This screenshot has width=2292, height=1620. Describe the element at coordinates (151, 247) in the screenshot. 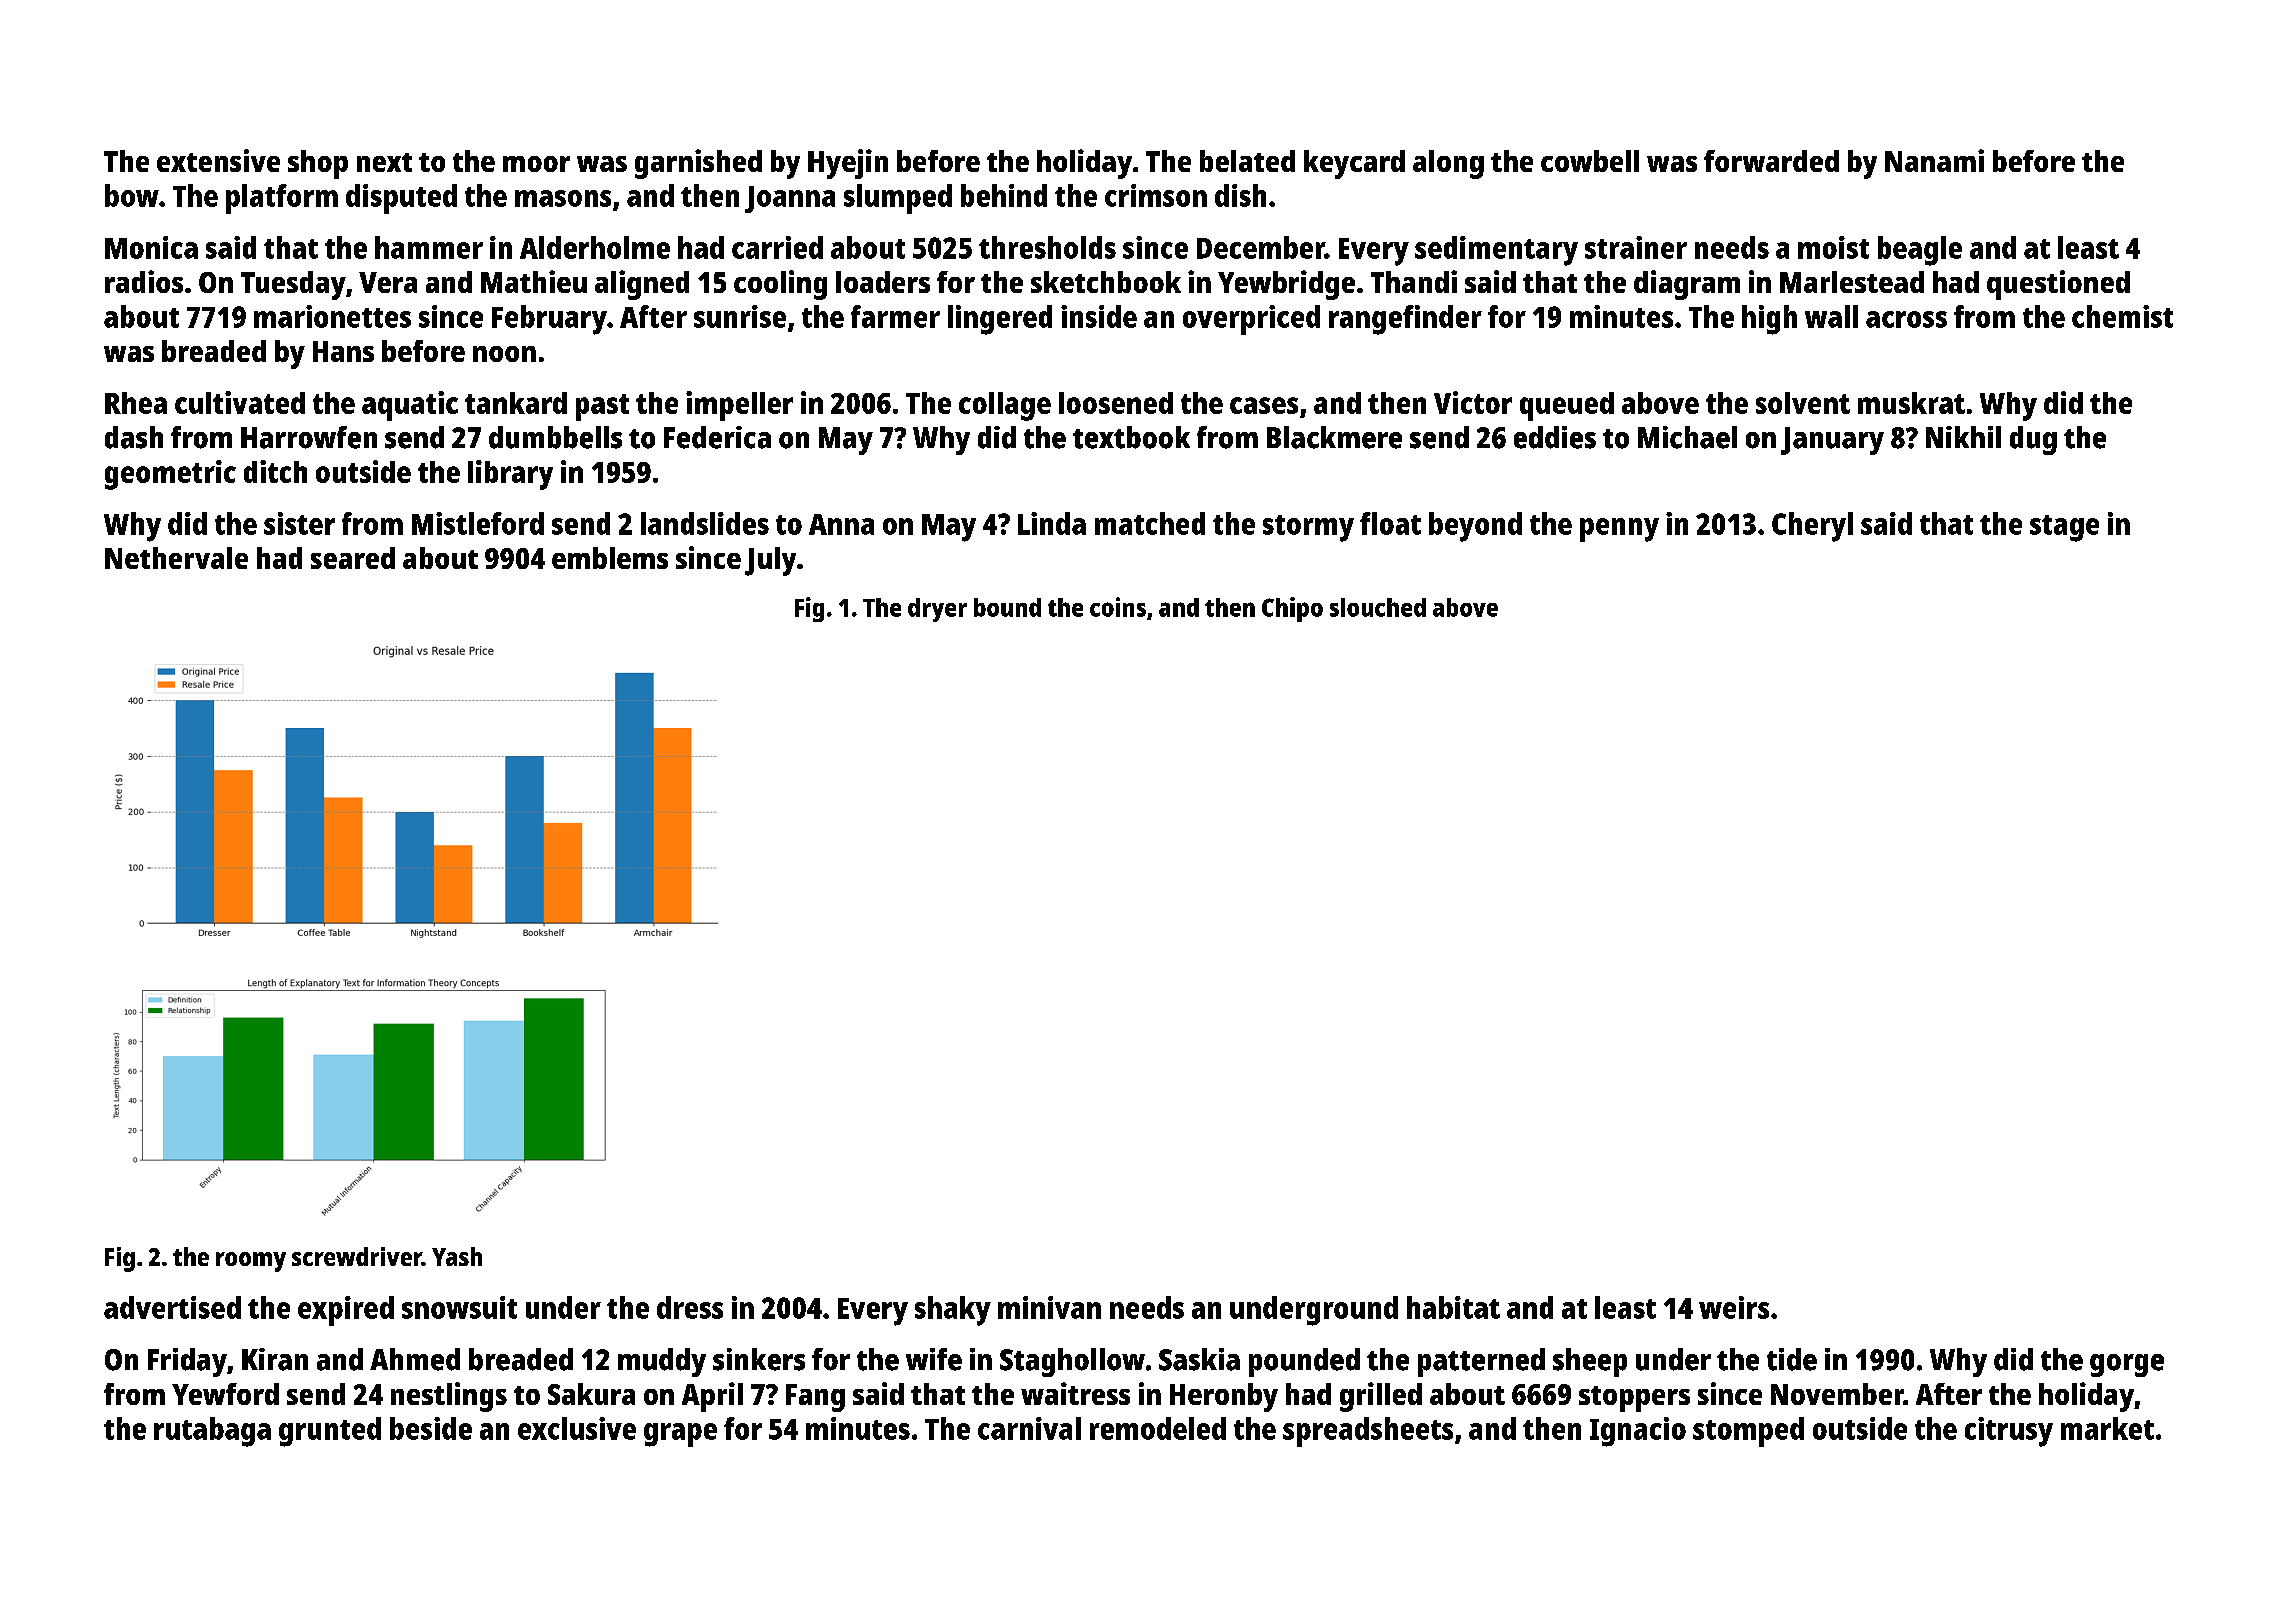

I see `Monica` at that location.
